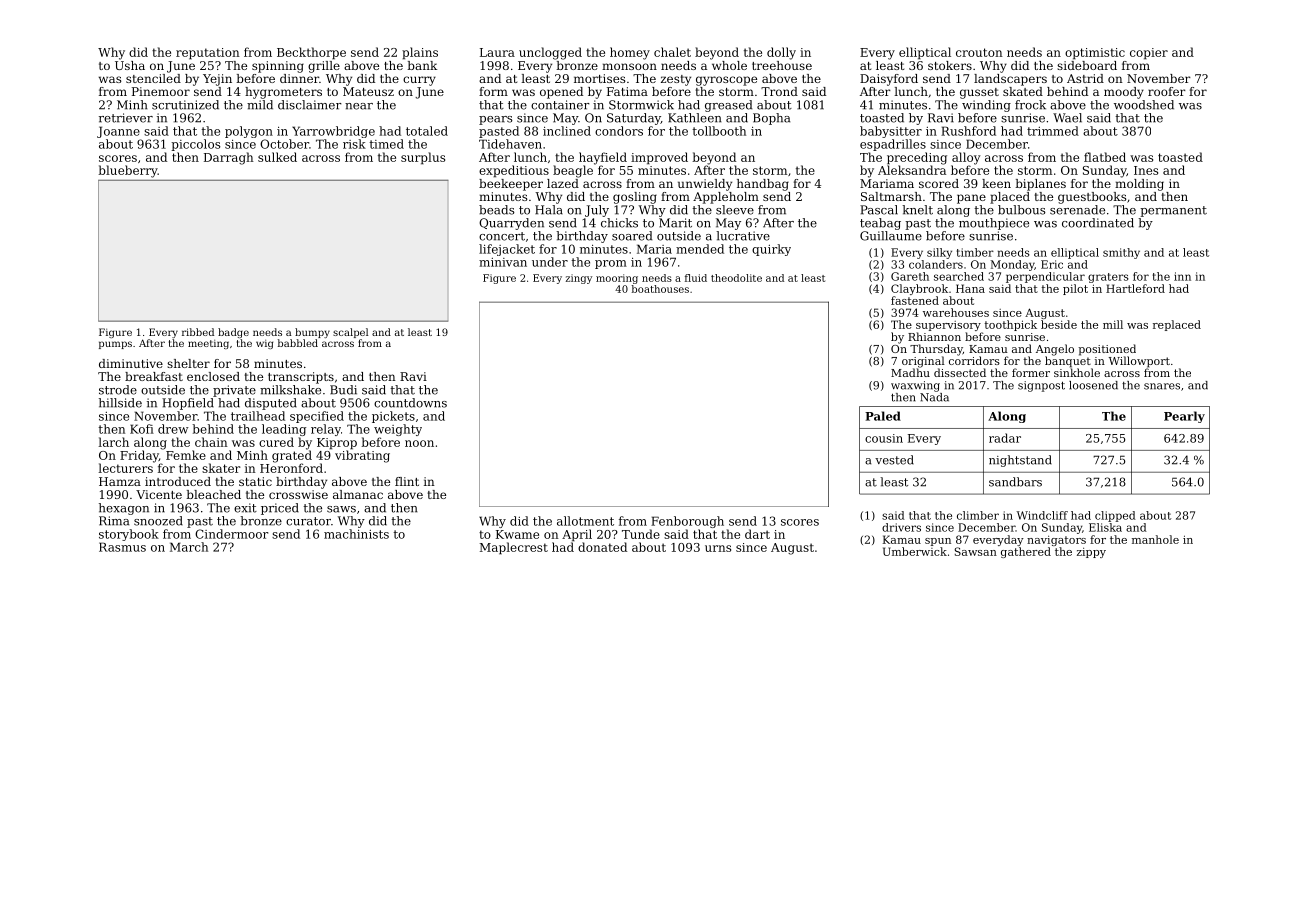 The height and width of the page is (924, 1308). I want to click on stokers, so click(950, 65).
